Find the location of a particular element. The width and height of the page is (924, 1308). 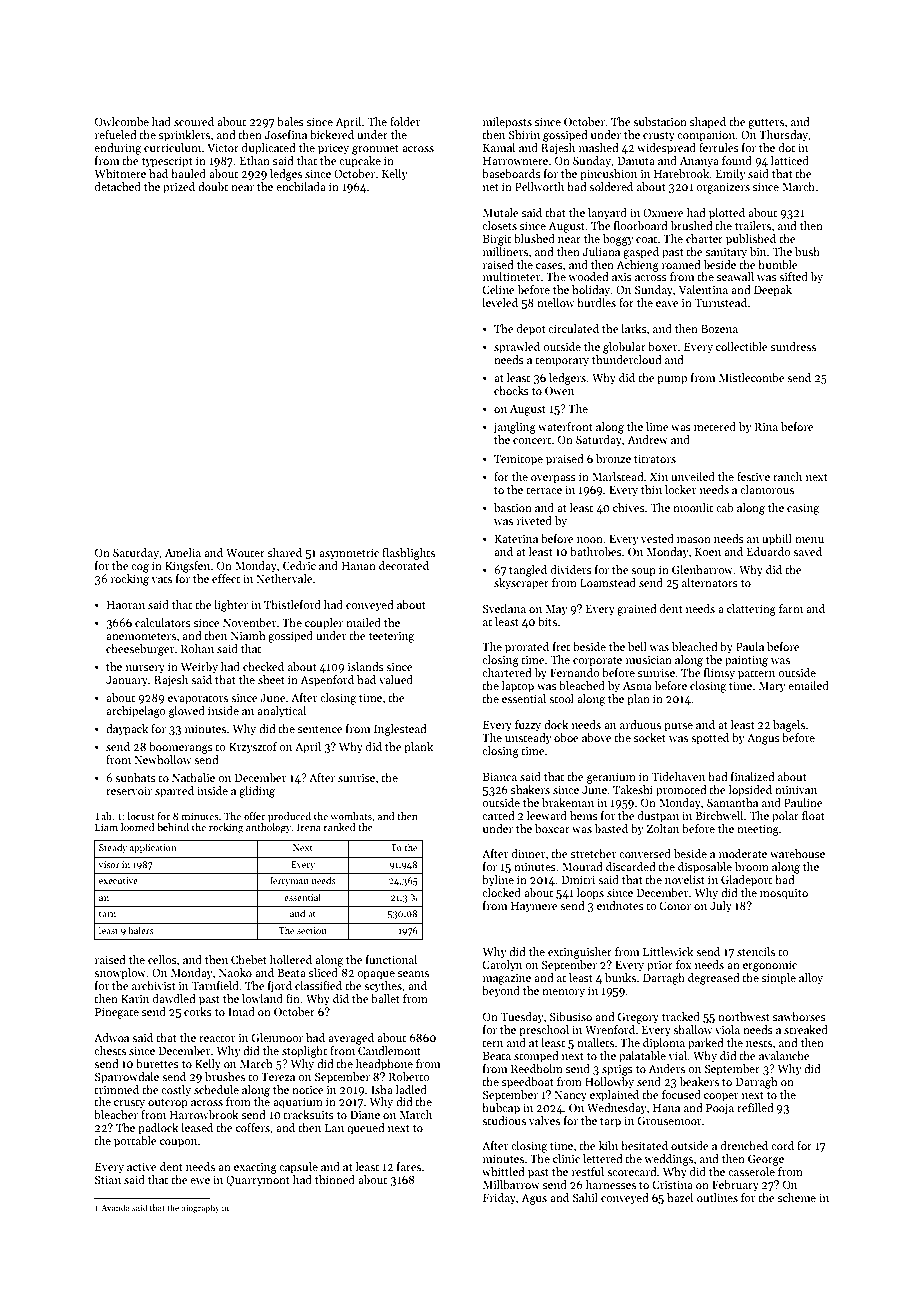

analytical is located at coordinates (281, 712).
